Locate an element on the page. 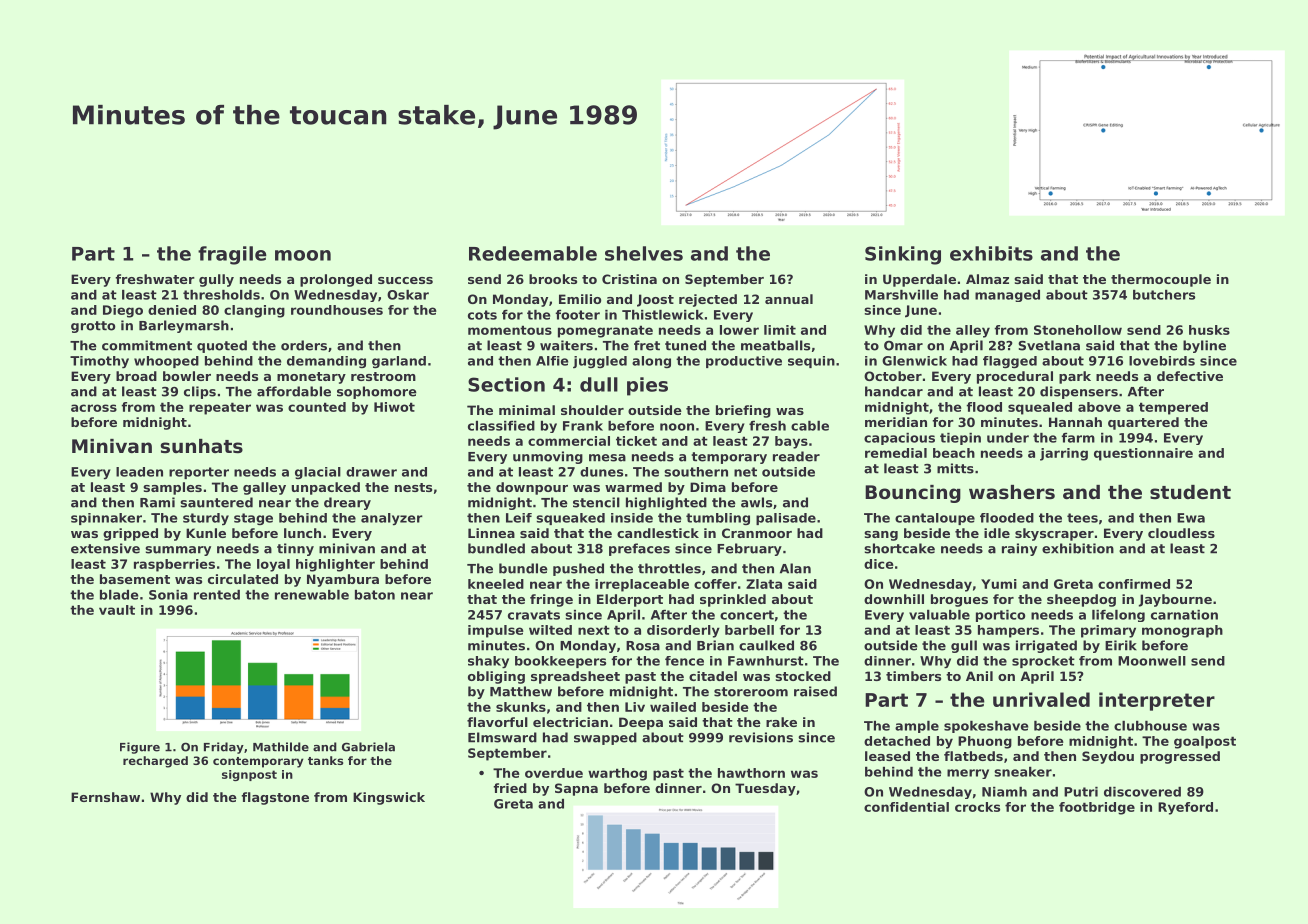  awls is located at coordinates (756, 502).
